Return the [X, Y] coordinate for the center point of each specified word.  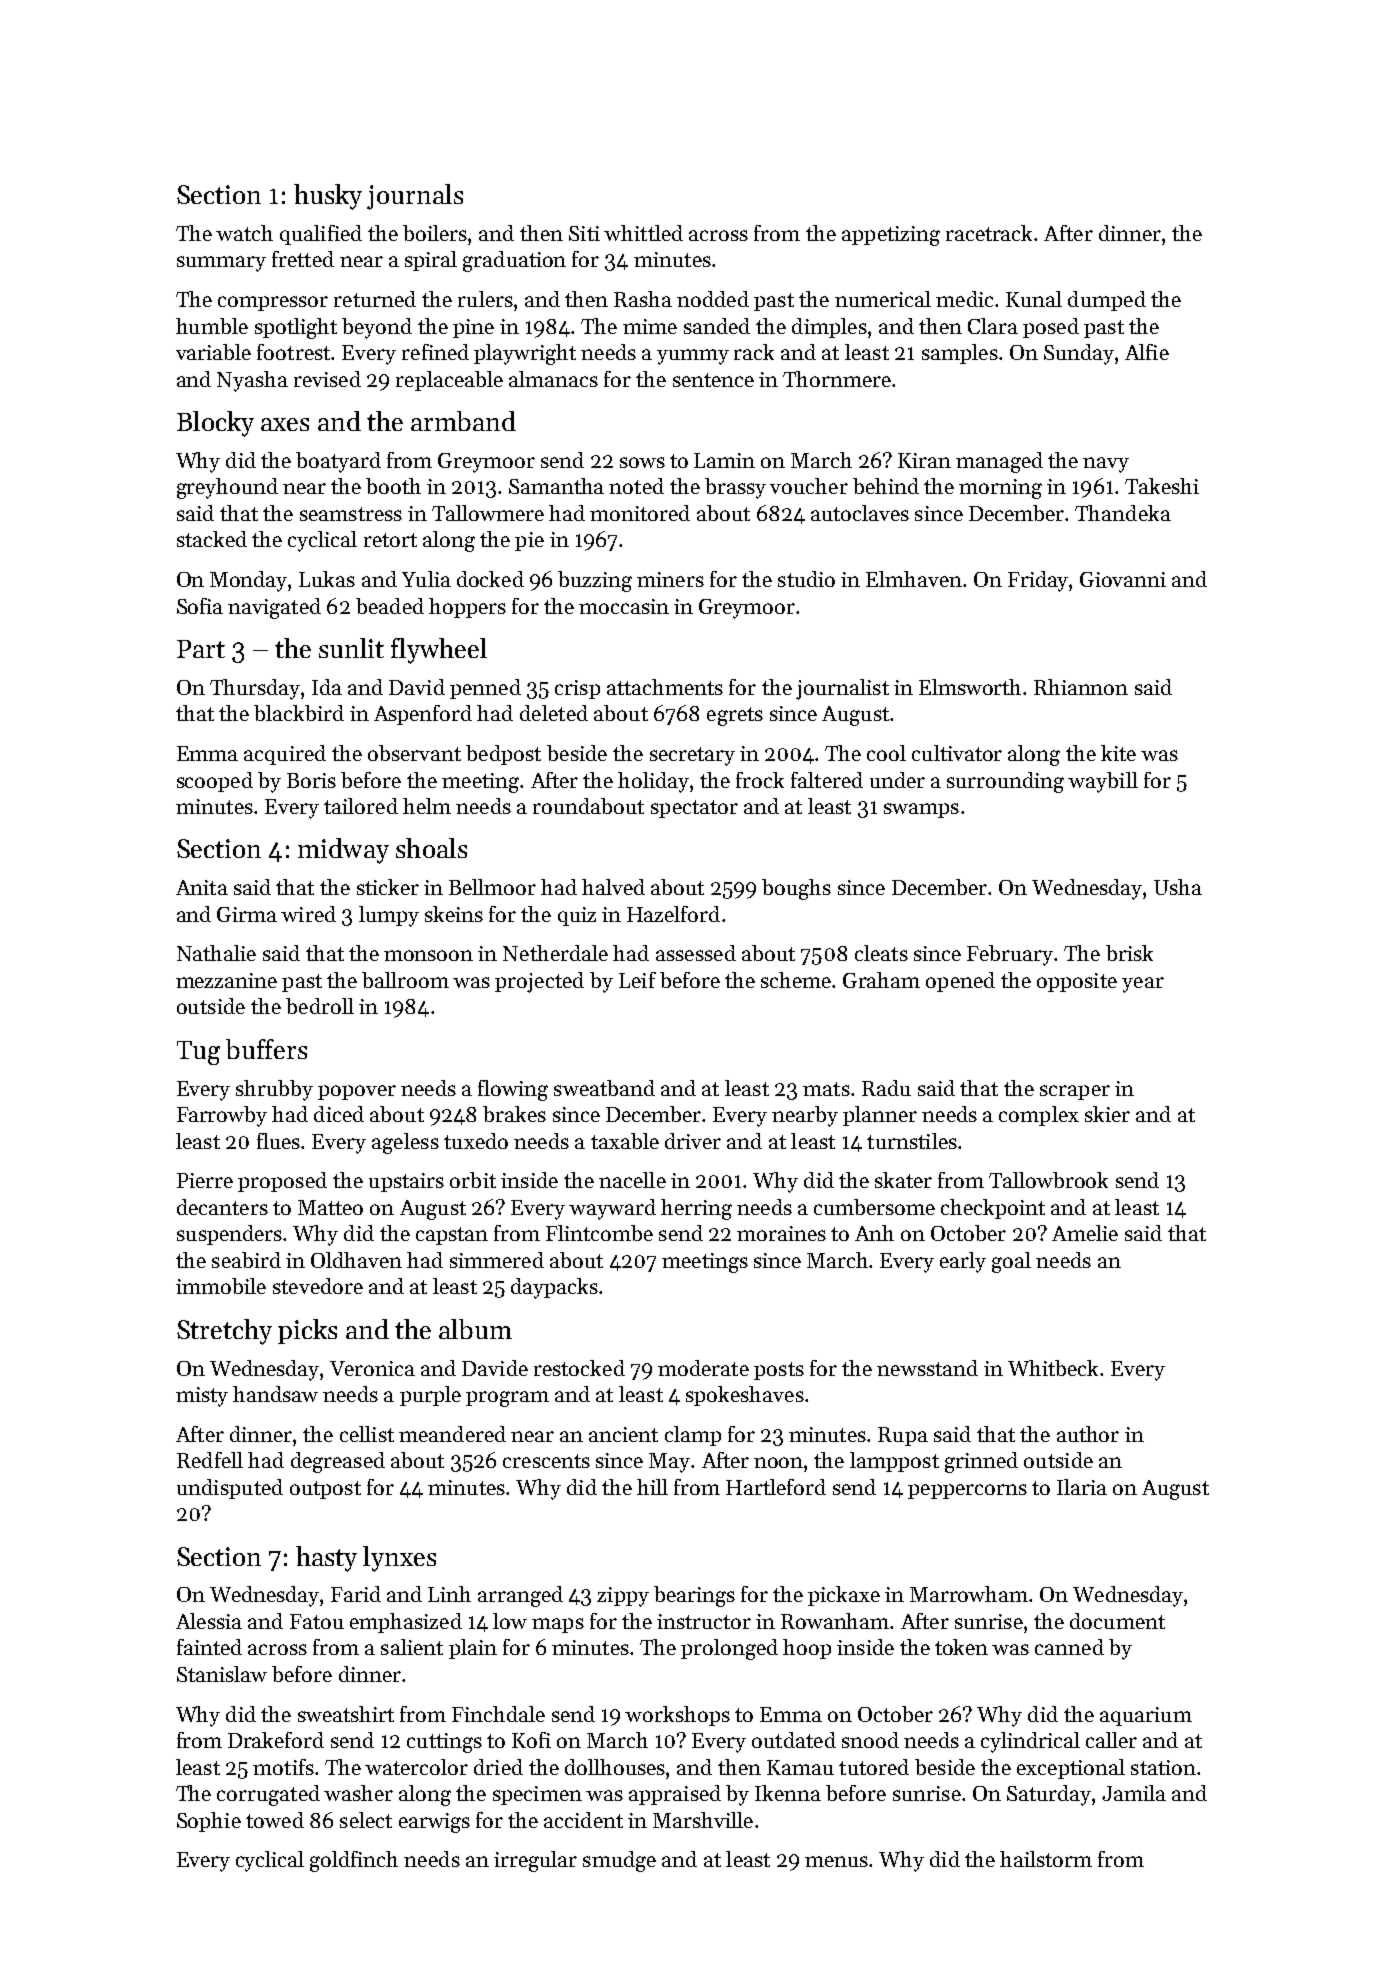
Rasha [643, 299]
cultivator [957, 753]
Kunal [1034, 299]
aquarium [1146, 1716]
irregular [535, 1861]
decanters [222, 1207]
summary [221, 264]
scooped [215, 782]
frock [760, 780]
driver [693, 1141]
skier [1107, 1114]
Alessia [209, 1621]
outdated [794, 1740]
